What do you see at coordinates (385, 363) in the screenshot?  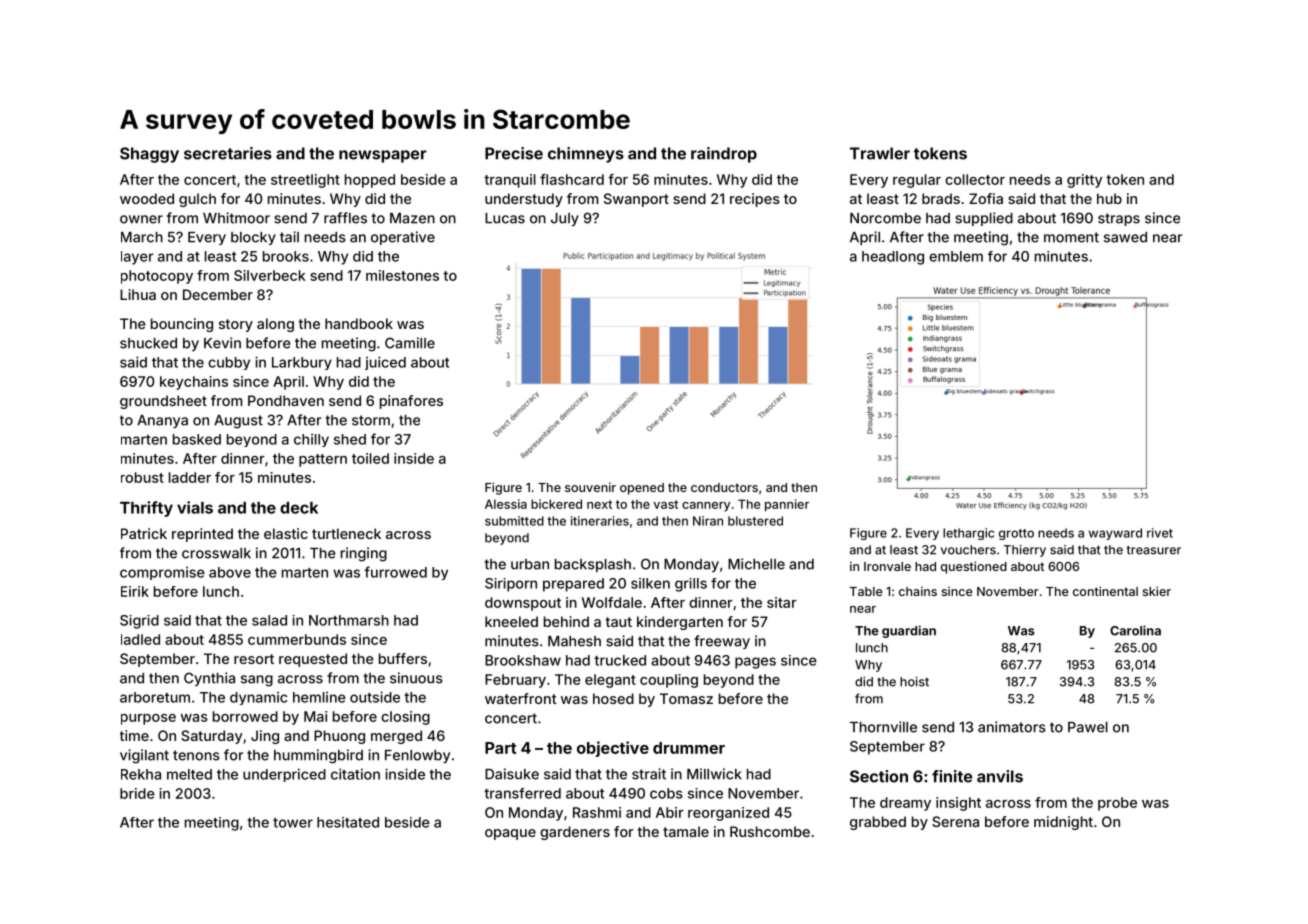 I see `juiced` at bounding box center [385, 363].
